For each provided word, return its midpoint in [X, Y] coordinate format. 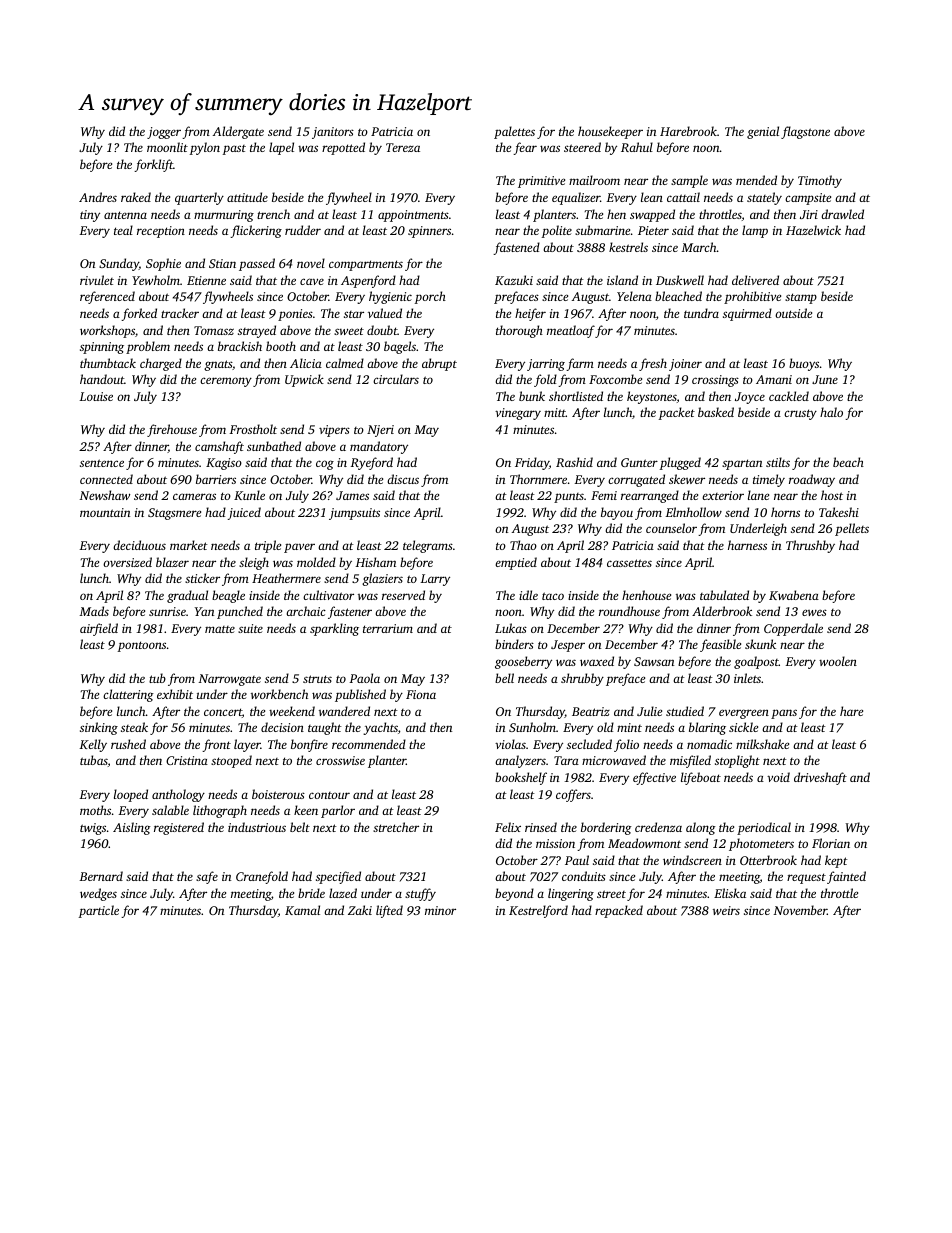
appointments [413, 216]
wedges [98, 894]
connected [106, 479]
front [216, 745]
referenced [107, 297]
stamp [801, 298]
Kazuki [514, 280]
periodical [764, 828]
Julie [649, 711]
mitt [555, 412]
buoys [804, 364]
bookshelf [521, 778]
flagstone [805, 132]
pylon [205, 148]
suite [250, 628]
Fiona [421, 694]
